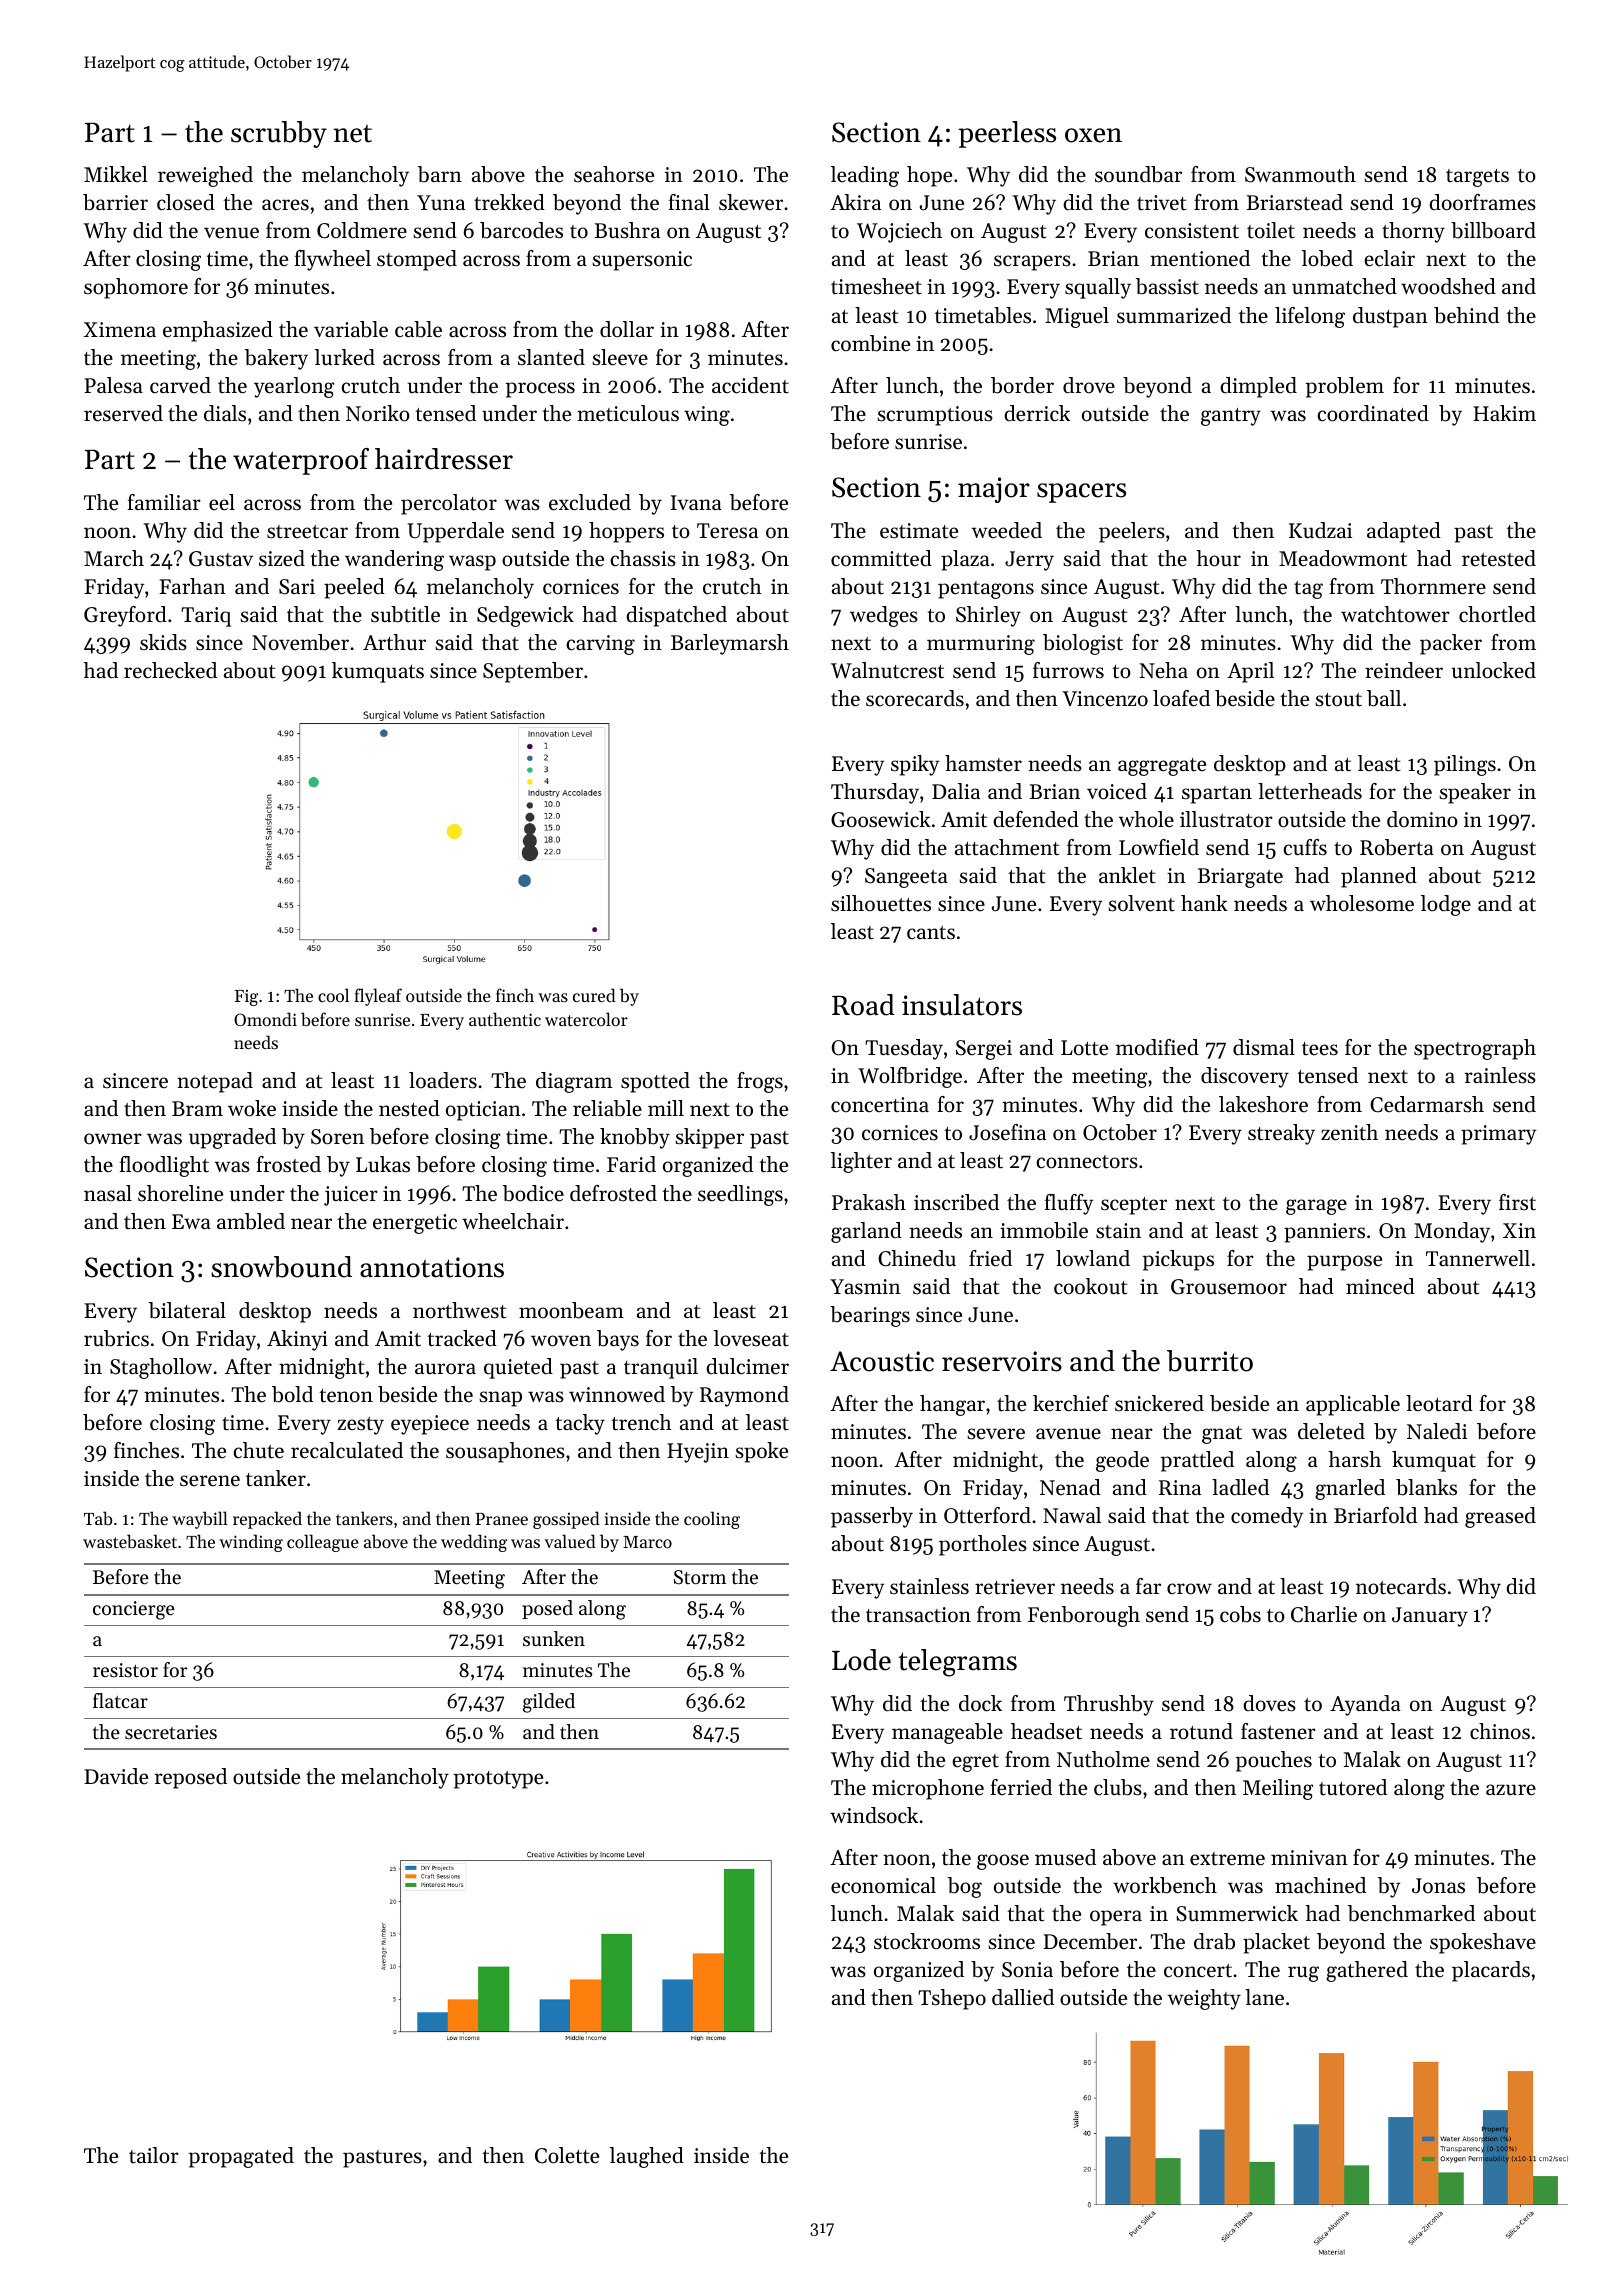 The width and height of the screenshot is (1620, 2292). Describe the element at coordinates (1504, 413) in the screenshot. I see `Hakim` at that location.
